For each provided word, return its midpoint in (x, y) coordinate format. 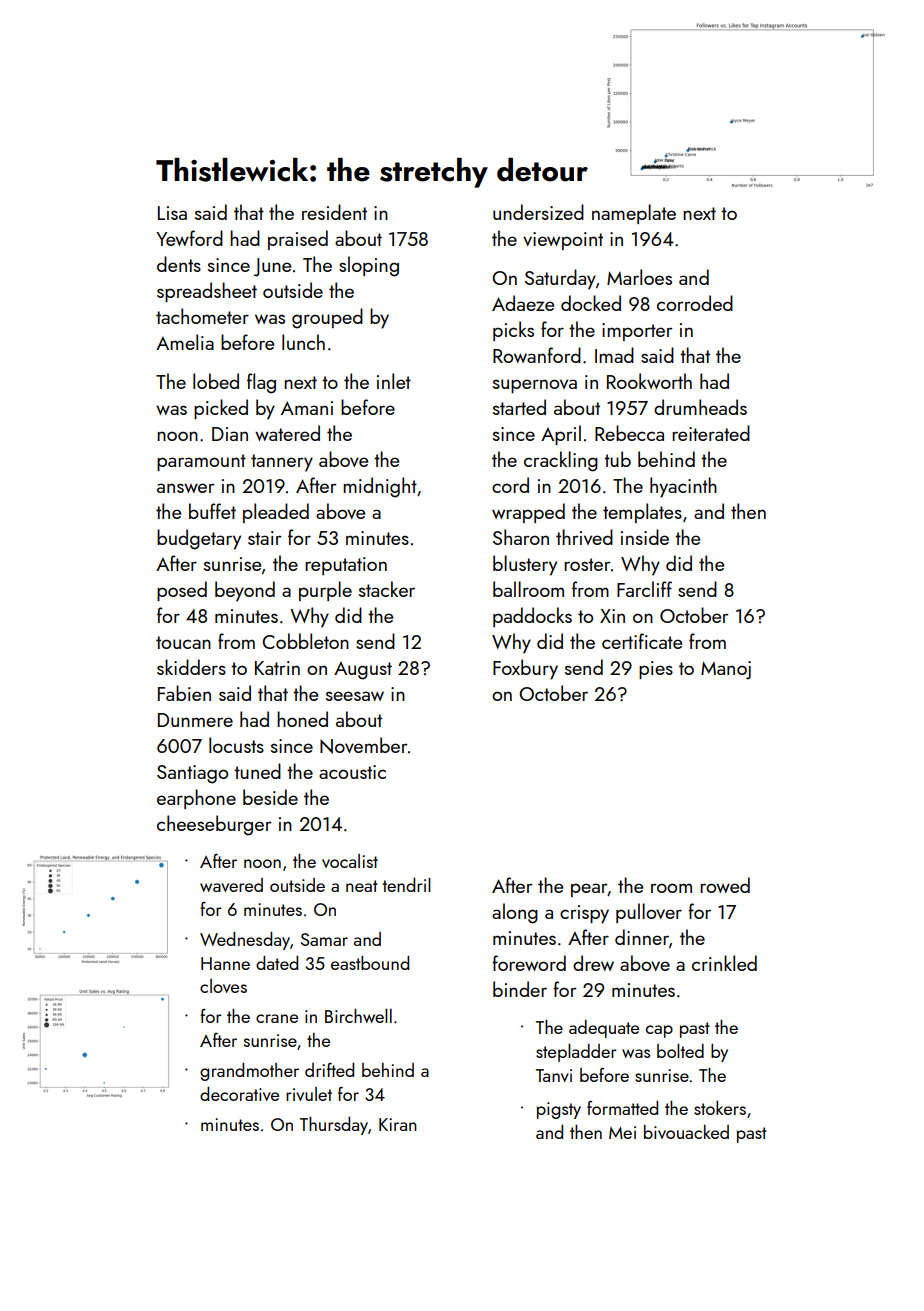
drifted (329, 1070)
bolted (680, 1051)
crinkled (724, 963)
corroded (695, 303)
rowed (725, 885)
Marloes (639, 277)
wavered (231, 885)
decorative (239, 1094)
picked (221, 409)
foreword (529, 963)
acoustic (352, 772)
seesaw (355, 696)
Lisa (172, 213)
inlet (394, 381)
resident (334, 212)
